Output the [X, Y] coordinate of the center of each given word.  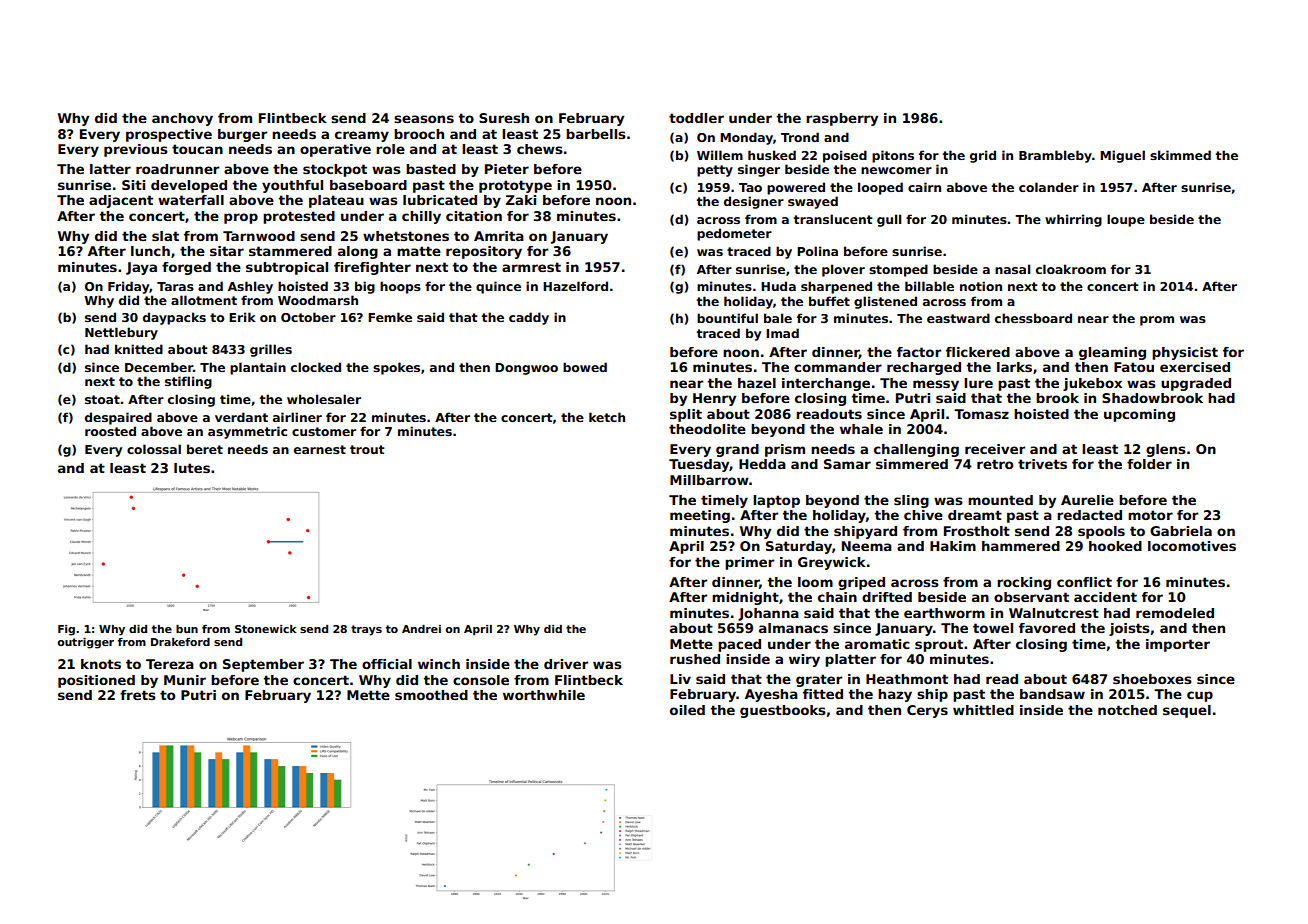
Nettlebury [121, 333]
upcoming [1139, 415]
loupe [1126, 220]
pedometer [734, 234]
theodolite [707, 429]
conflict [1084, 582]
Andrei [421, 629]
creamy [362, 136]
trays [366, 630]
